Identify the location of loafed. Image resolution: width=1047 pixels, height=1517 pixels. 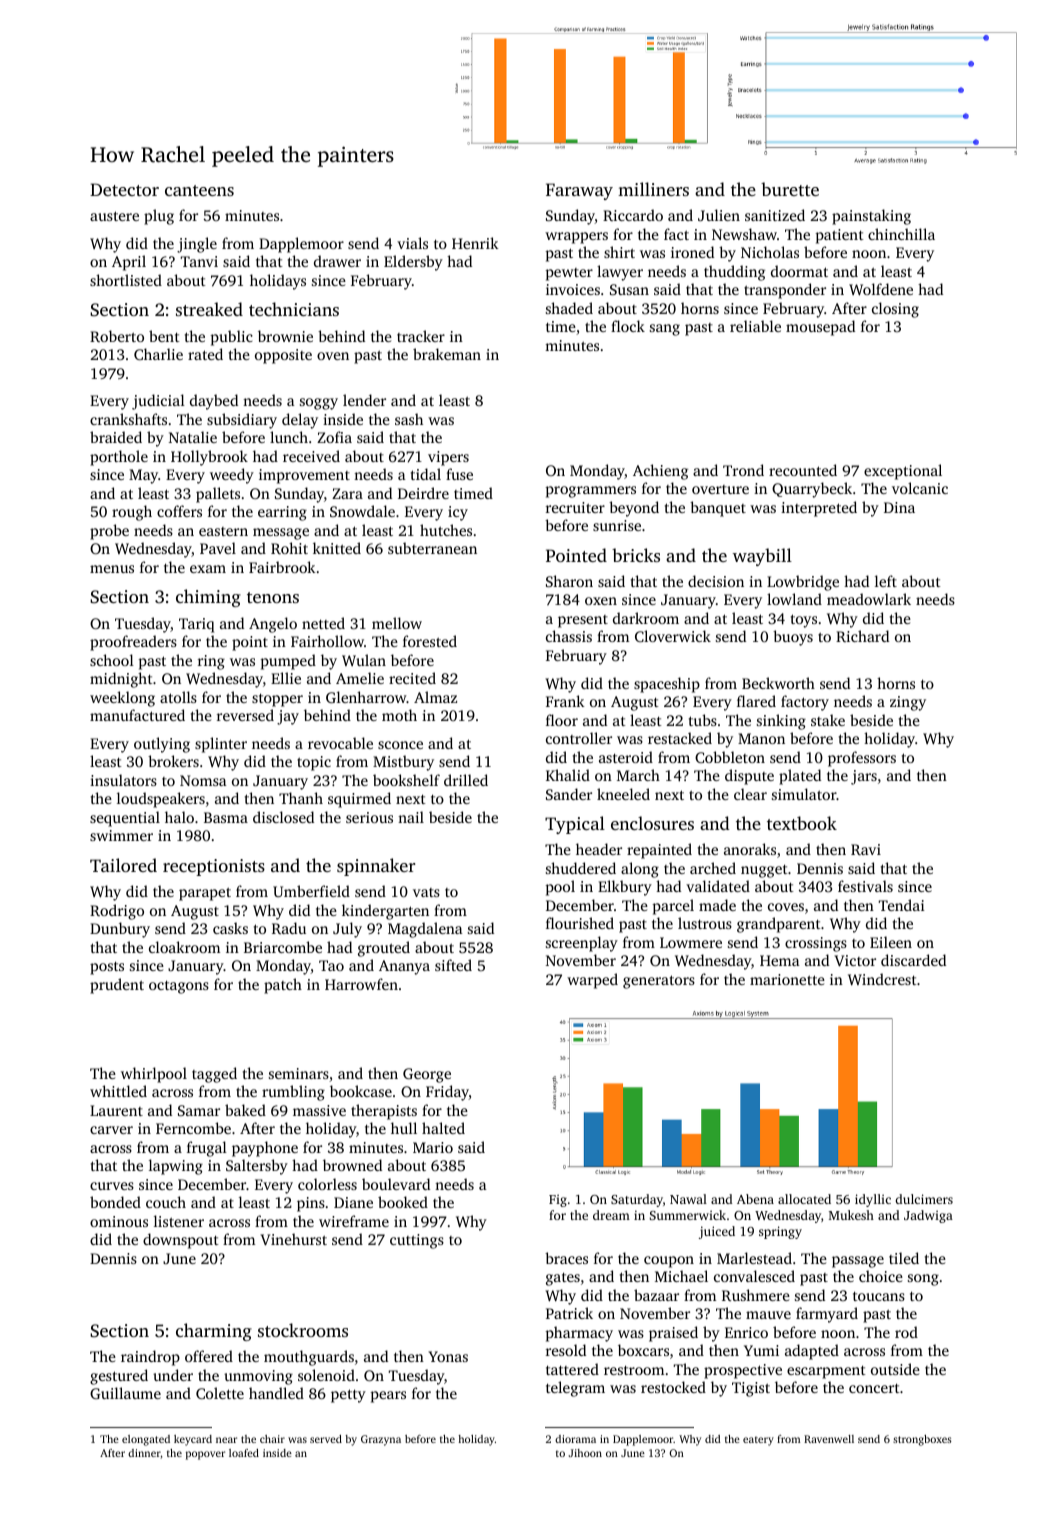
(244, 1453).
